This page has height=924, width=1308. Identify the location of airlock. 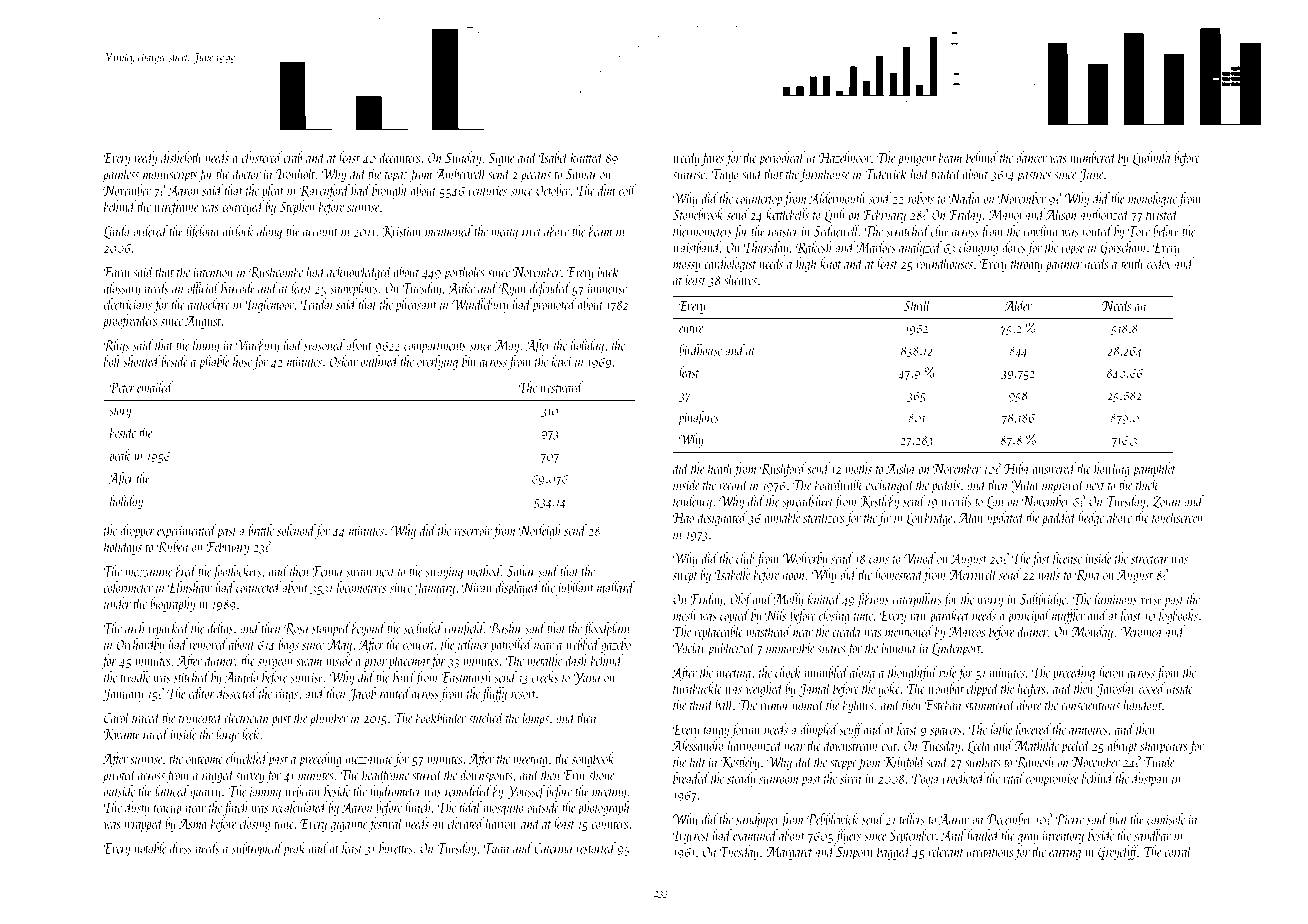
(238, 231).
